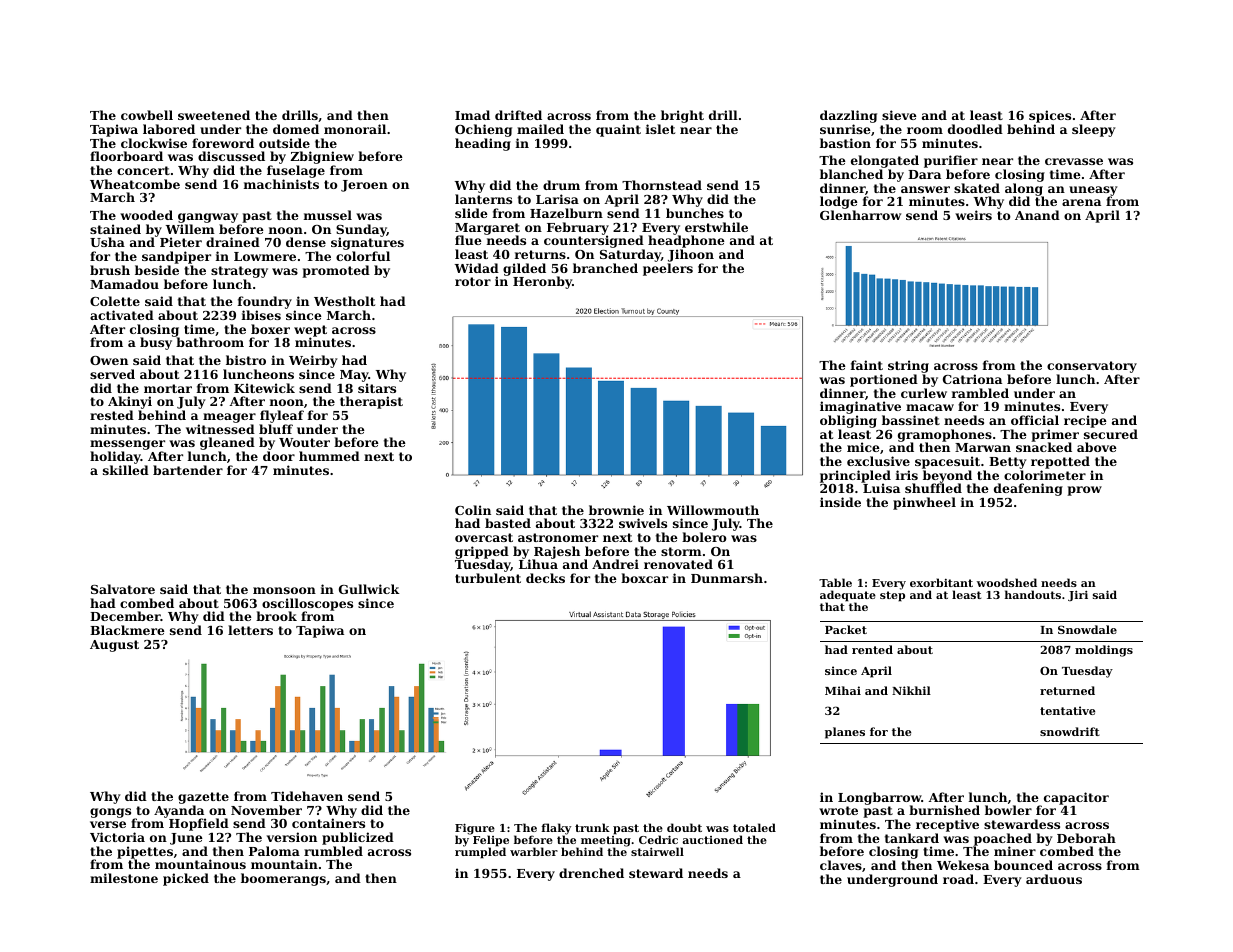 The width and height of the document is (1233, 952). I want to click on Ayanda, so click(180, 812).
